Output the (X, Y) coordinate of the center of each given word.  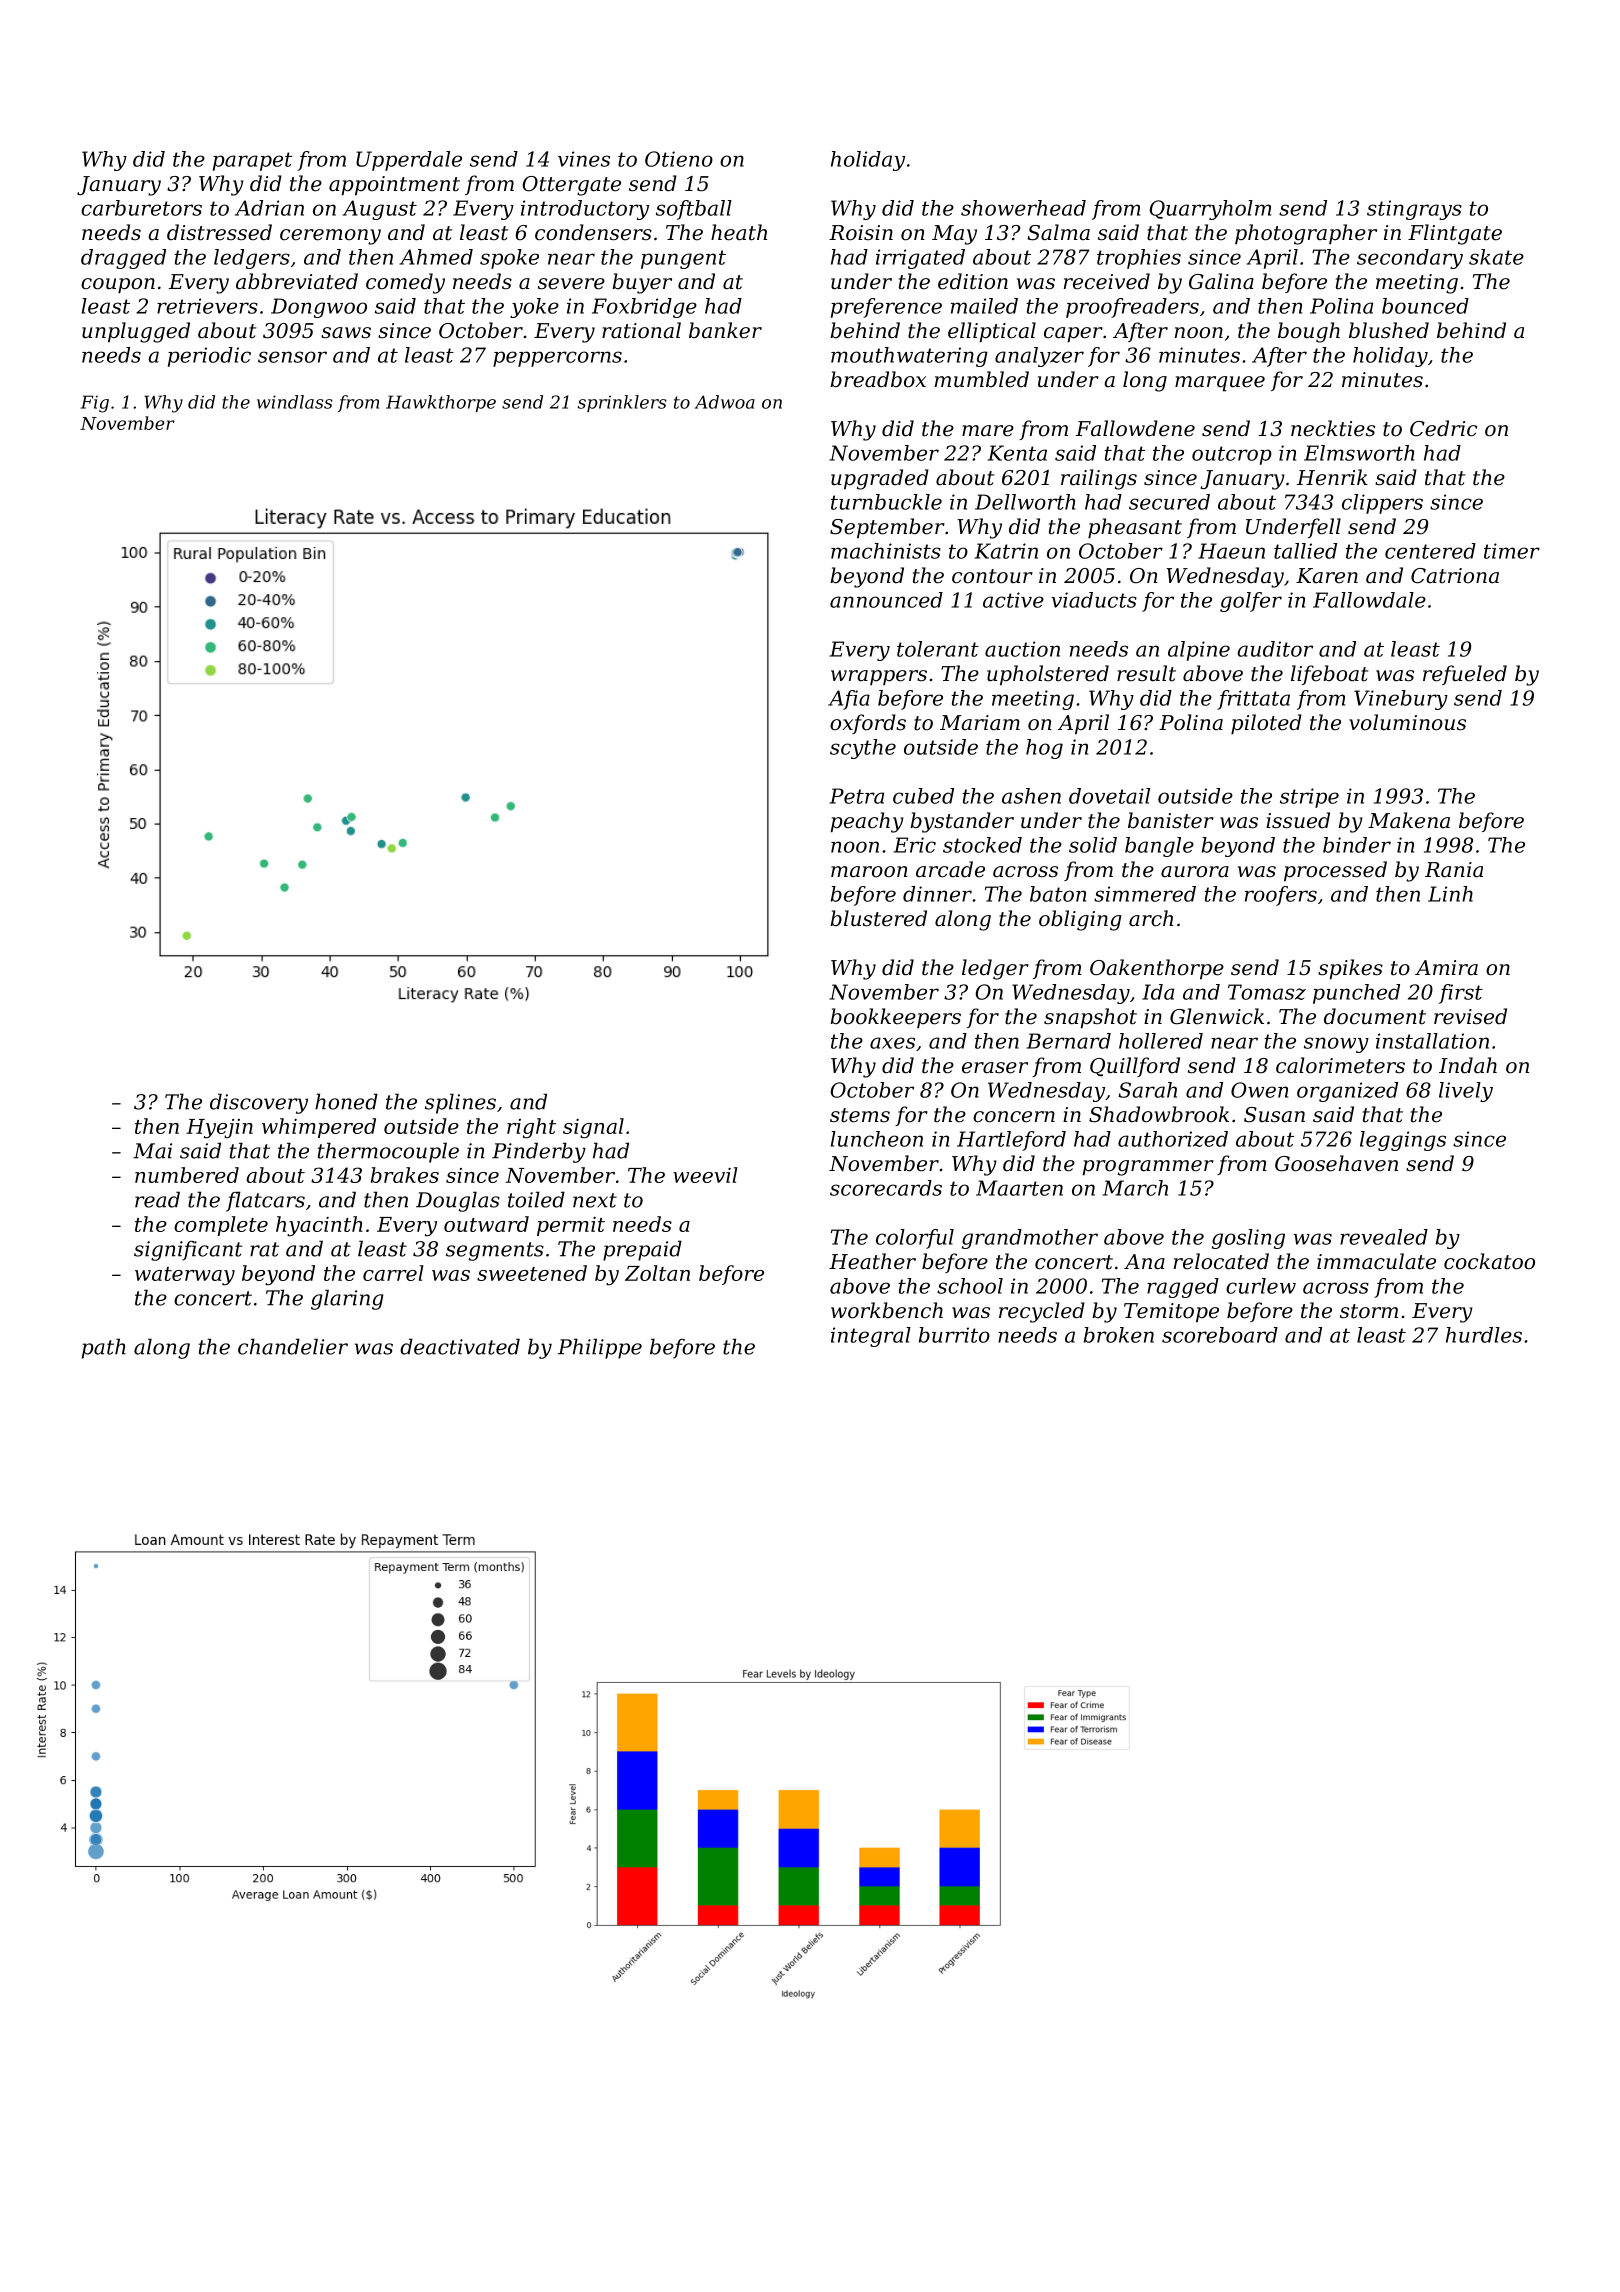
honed (346, 1101)
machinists (886, 551)
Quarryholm (1210, 210)
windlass (295, 402)
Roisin (861, 233)
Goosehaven (1336, 1163)
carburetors (141, 208)
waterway (185, 1276)
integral (871, 1337)
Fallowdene (1135, 428)
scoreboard (1220, 1335)
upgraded (880, 479)
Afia (849, 700)
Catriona (1455, 576)
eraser (995, 1068)
